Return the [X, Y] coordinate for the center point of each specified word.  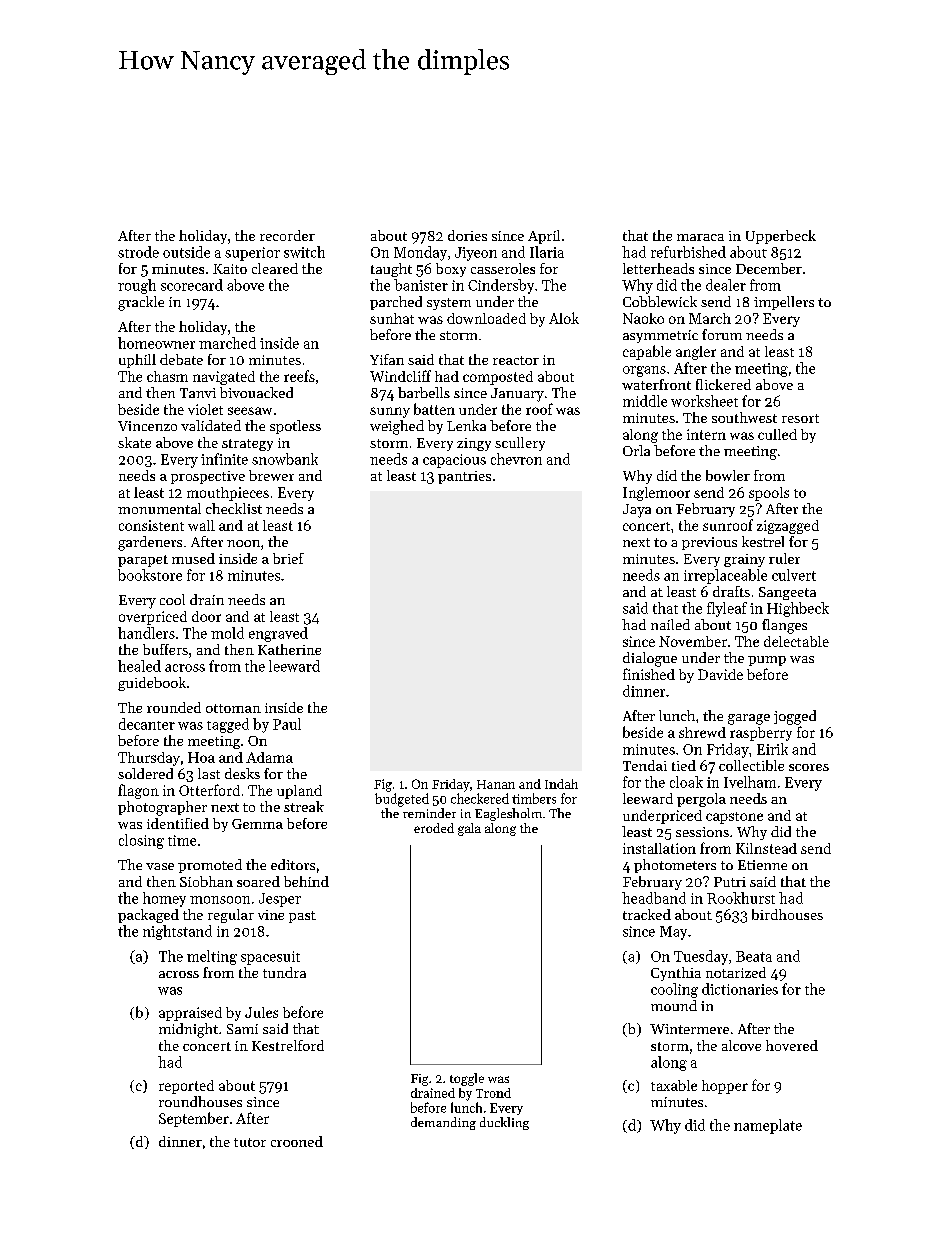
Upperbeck [781, 237]
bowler [728, 475]
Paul [287, 724]
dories [467, 235]
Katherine [289, 649]
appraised [190, 1014]
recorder [287, 235]
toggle [467, 1079]
